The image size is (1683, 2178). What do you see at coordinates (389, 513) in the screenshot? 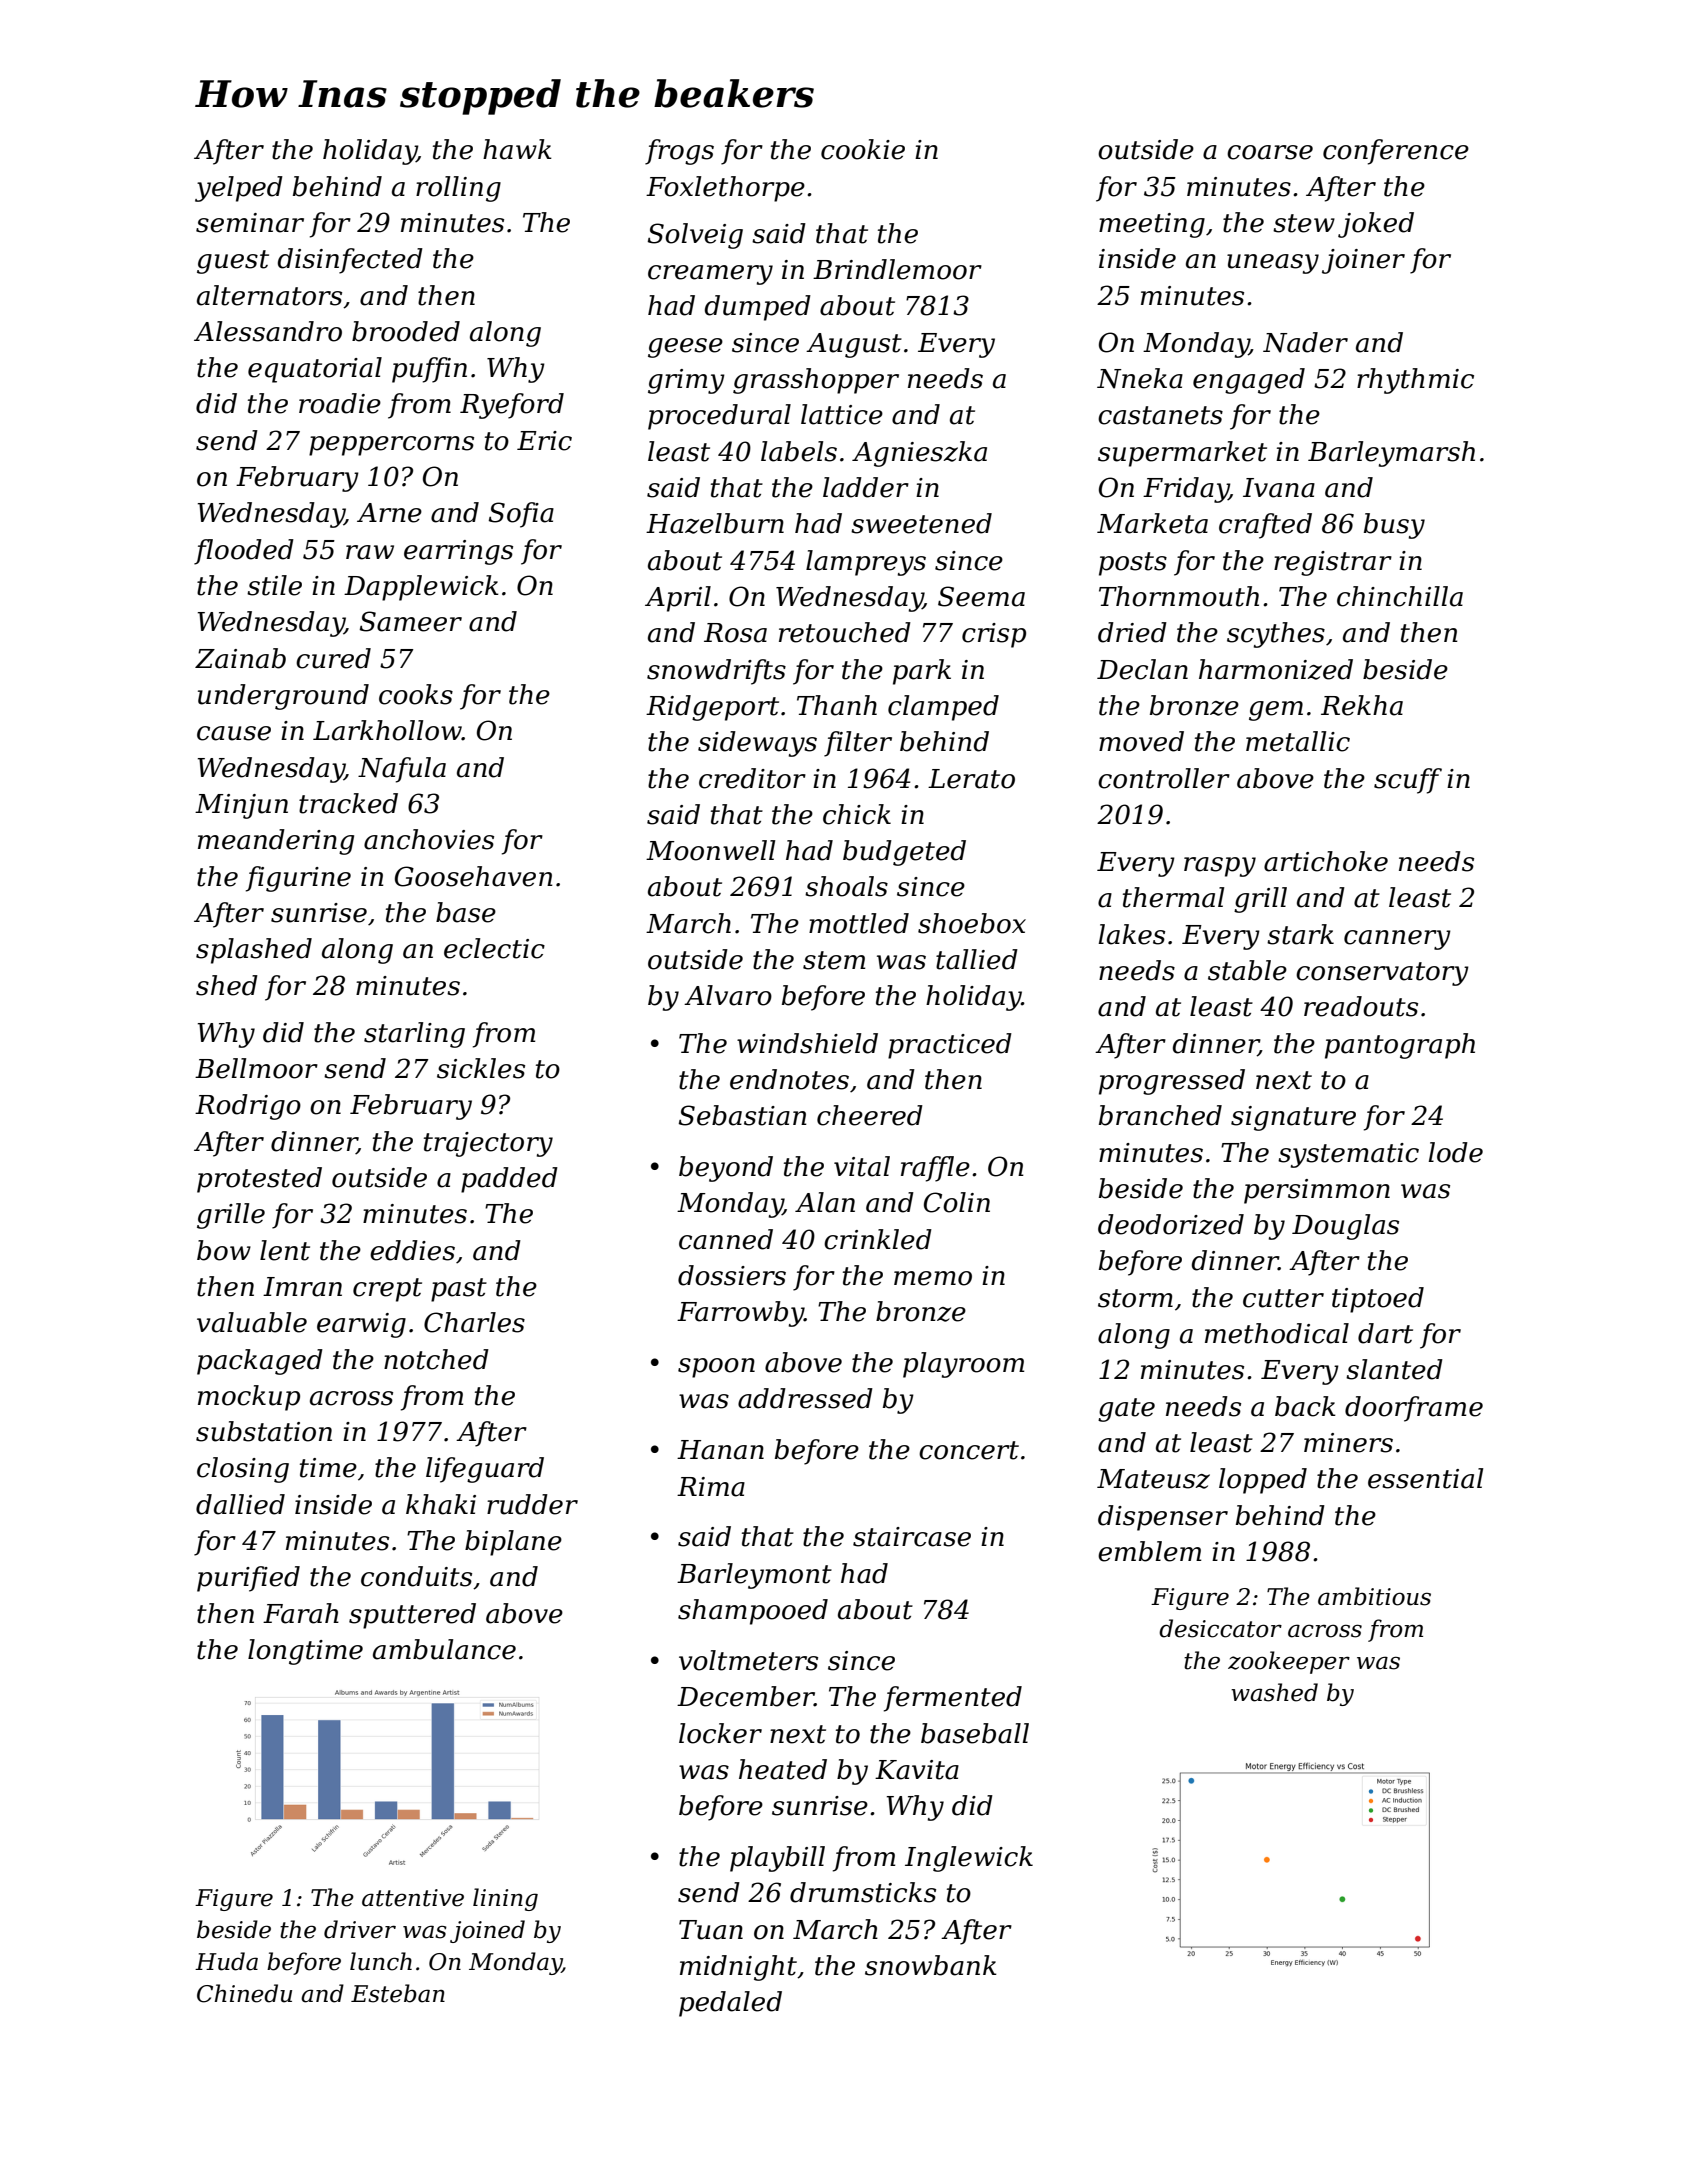
I see `Arne` at bounding box center [389, 513].
